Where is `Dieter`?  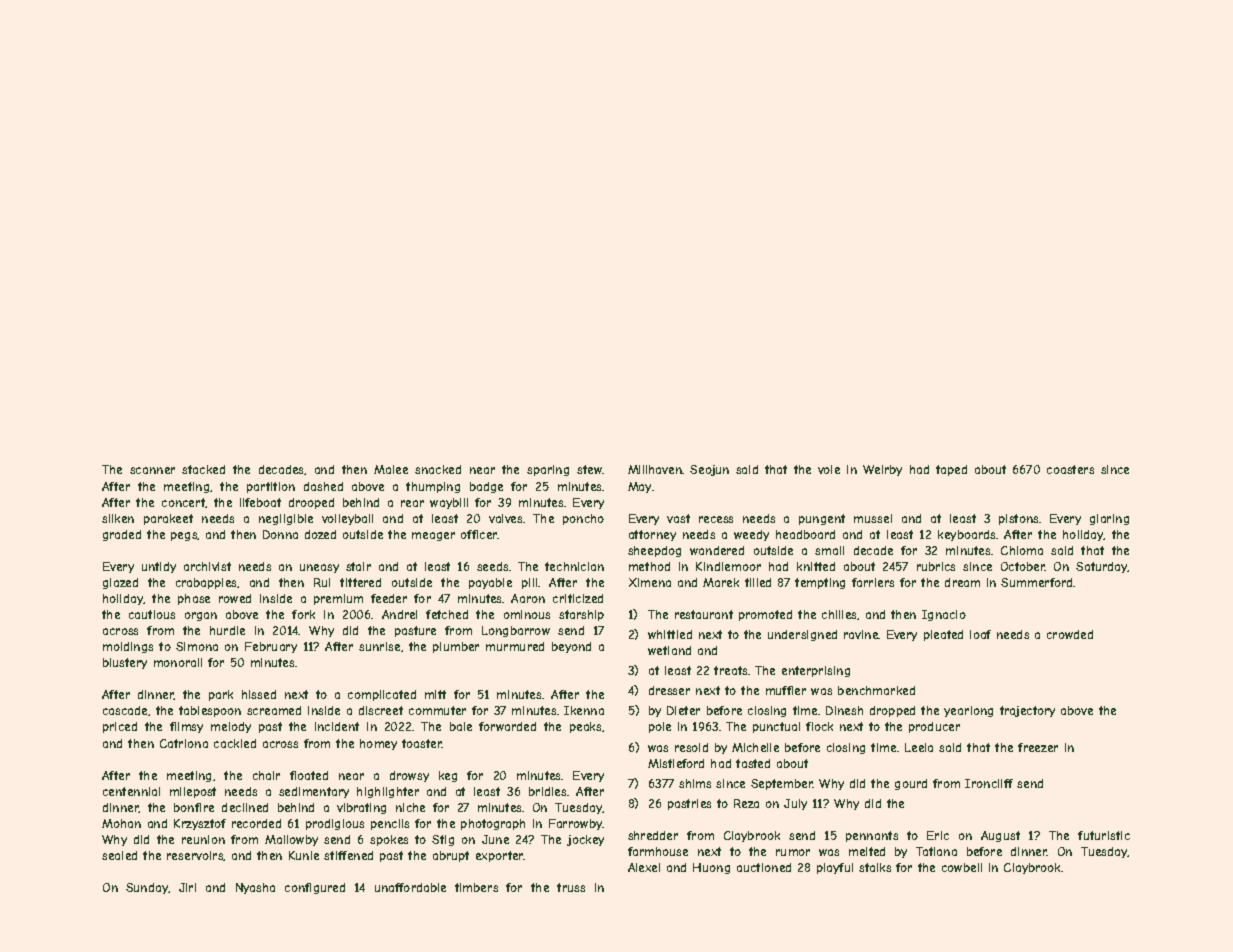 Dieter is located at coordinates (683, 710).
